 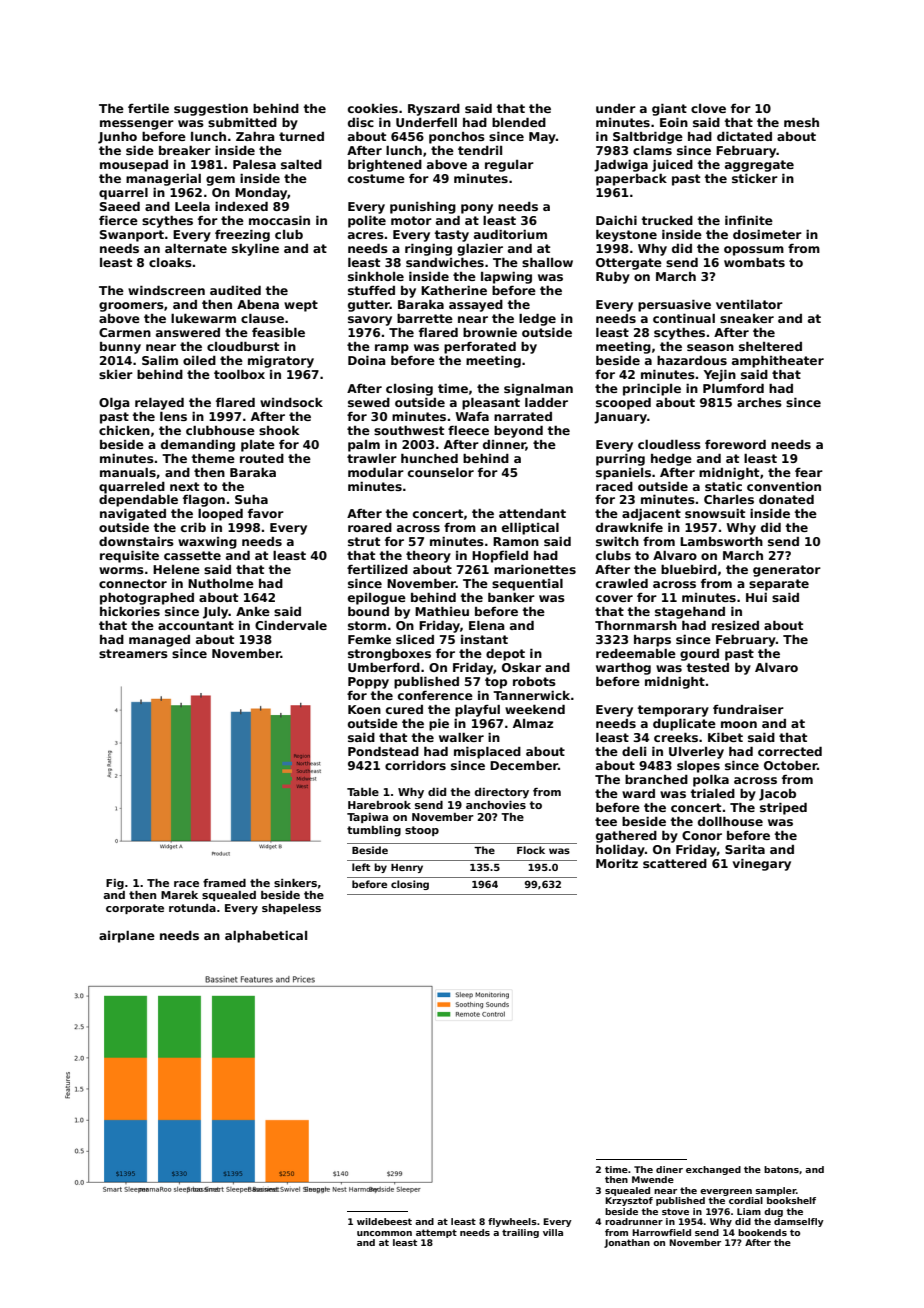 What do you see at coordinates (127, 937) in the page?
I see `airplane` at bounding box center [127, 937].
